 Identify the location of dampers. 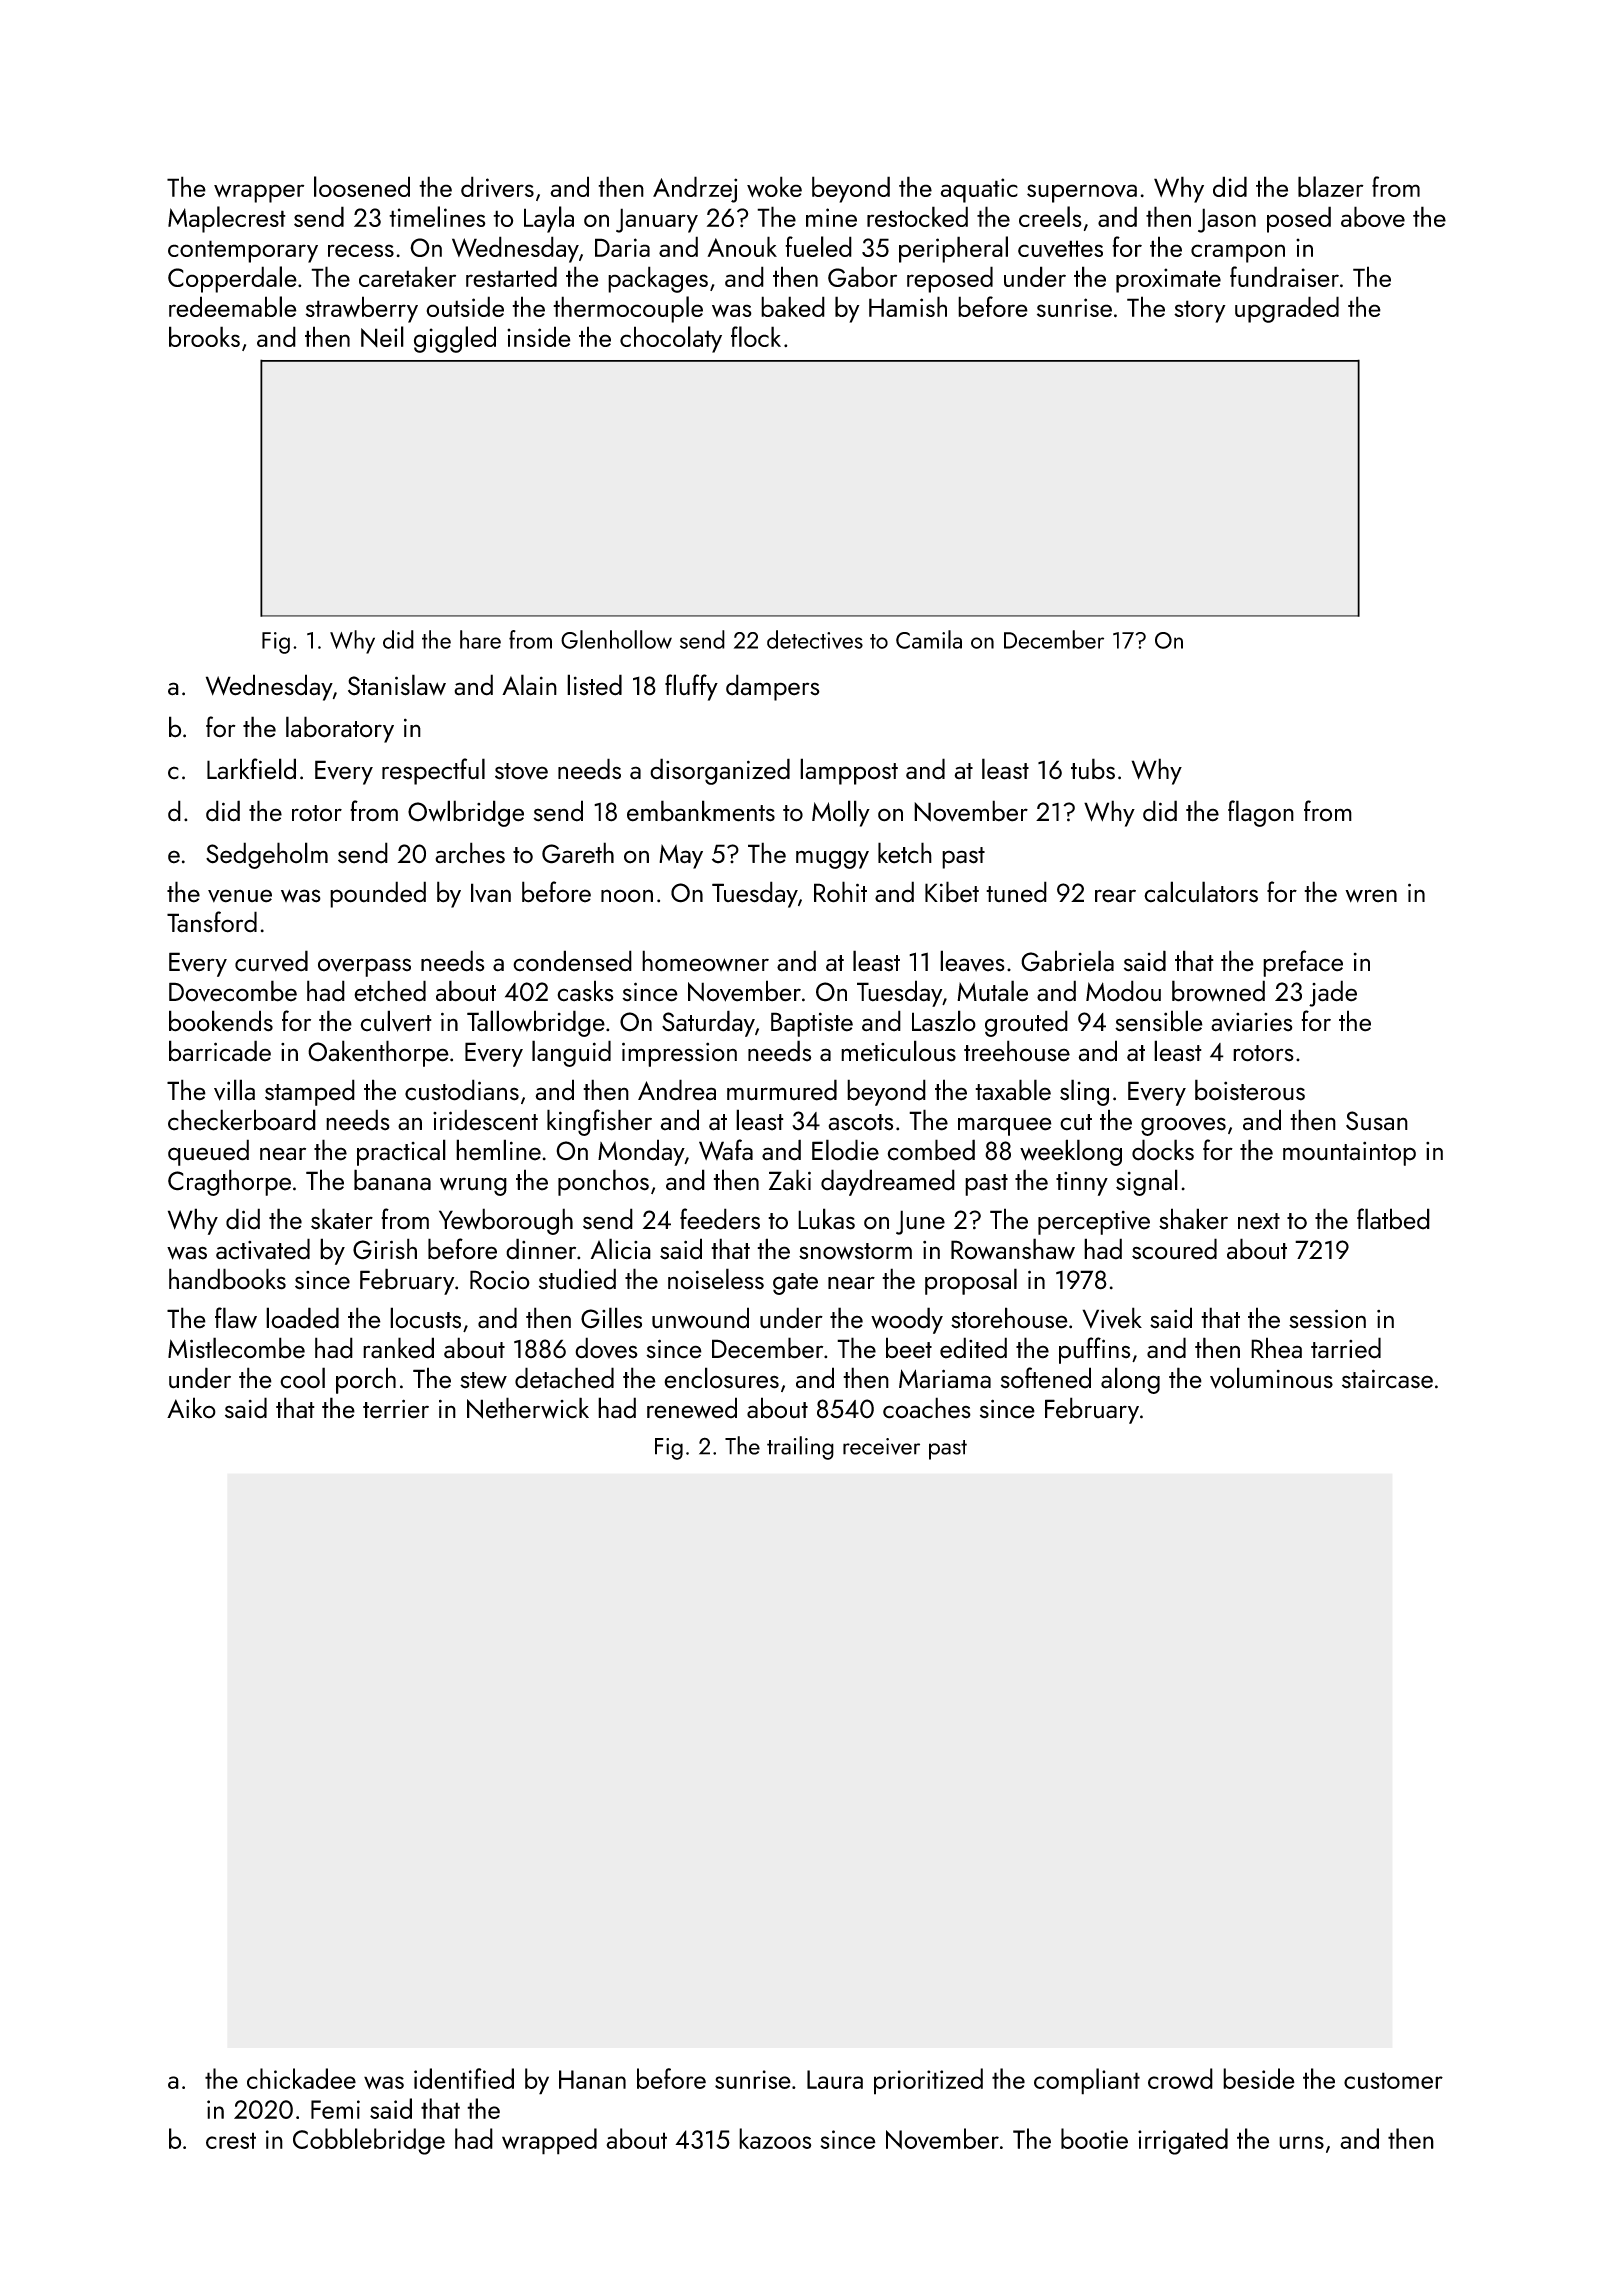
(773, 687).
